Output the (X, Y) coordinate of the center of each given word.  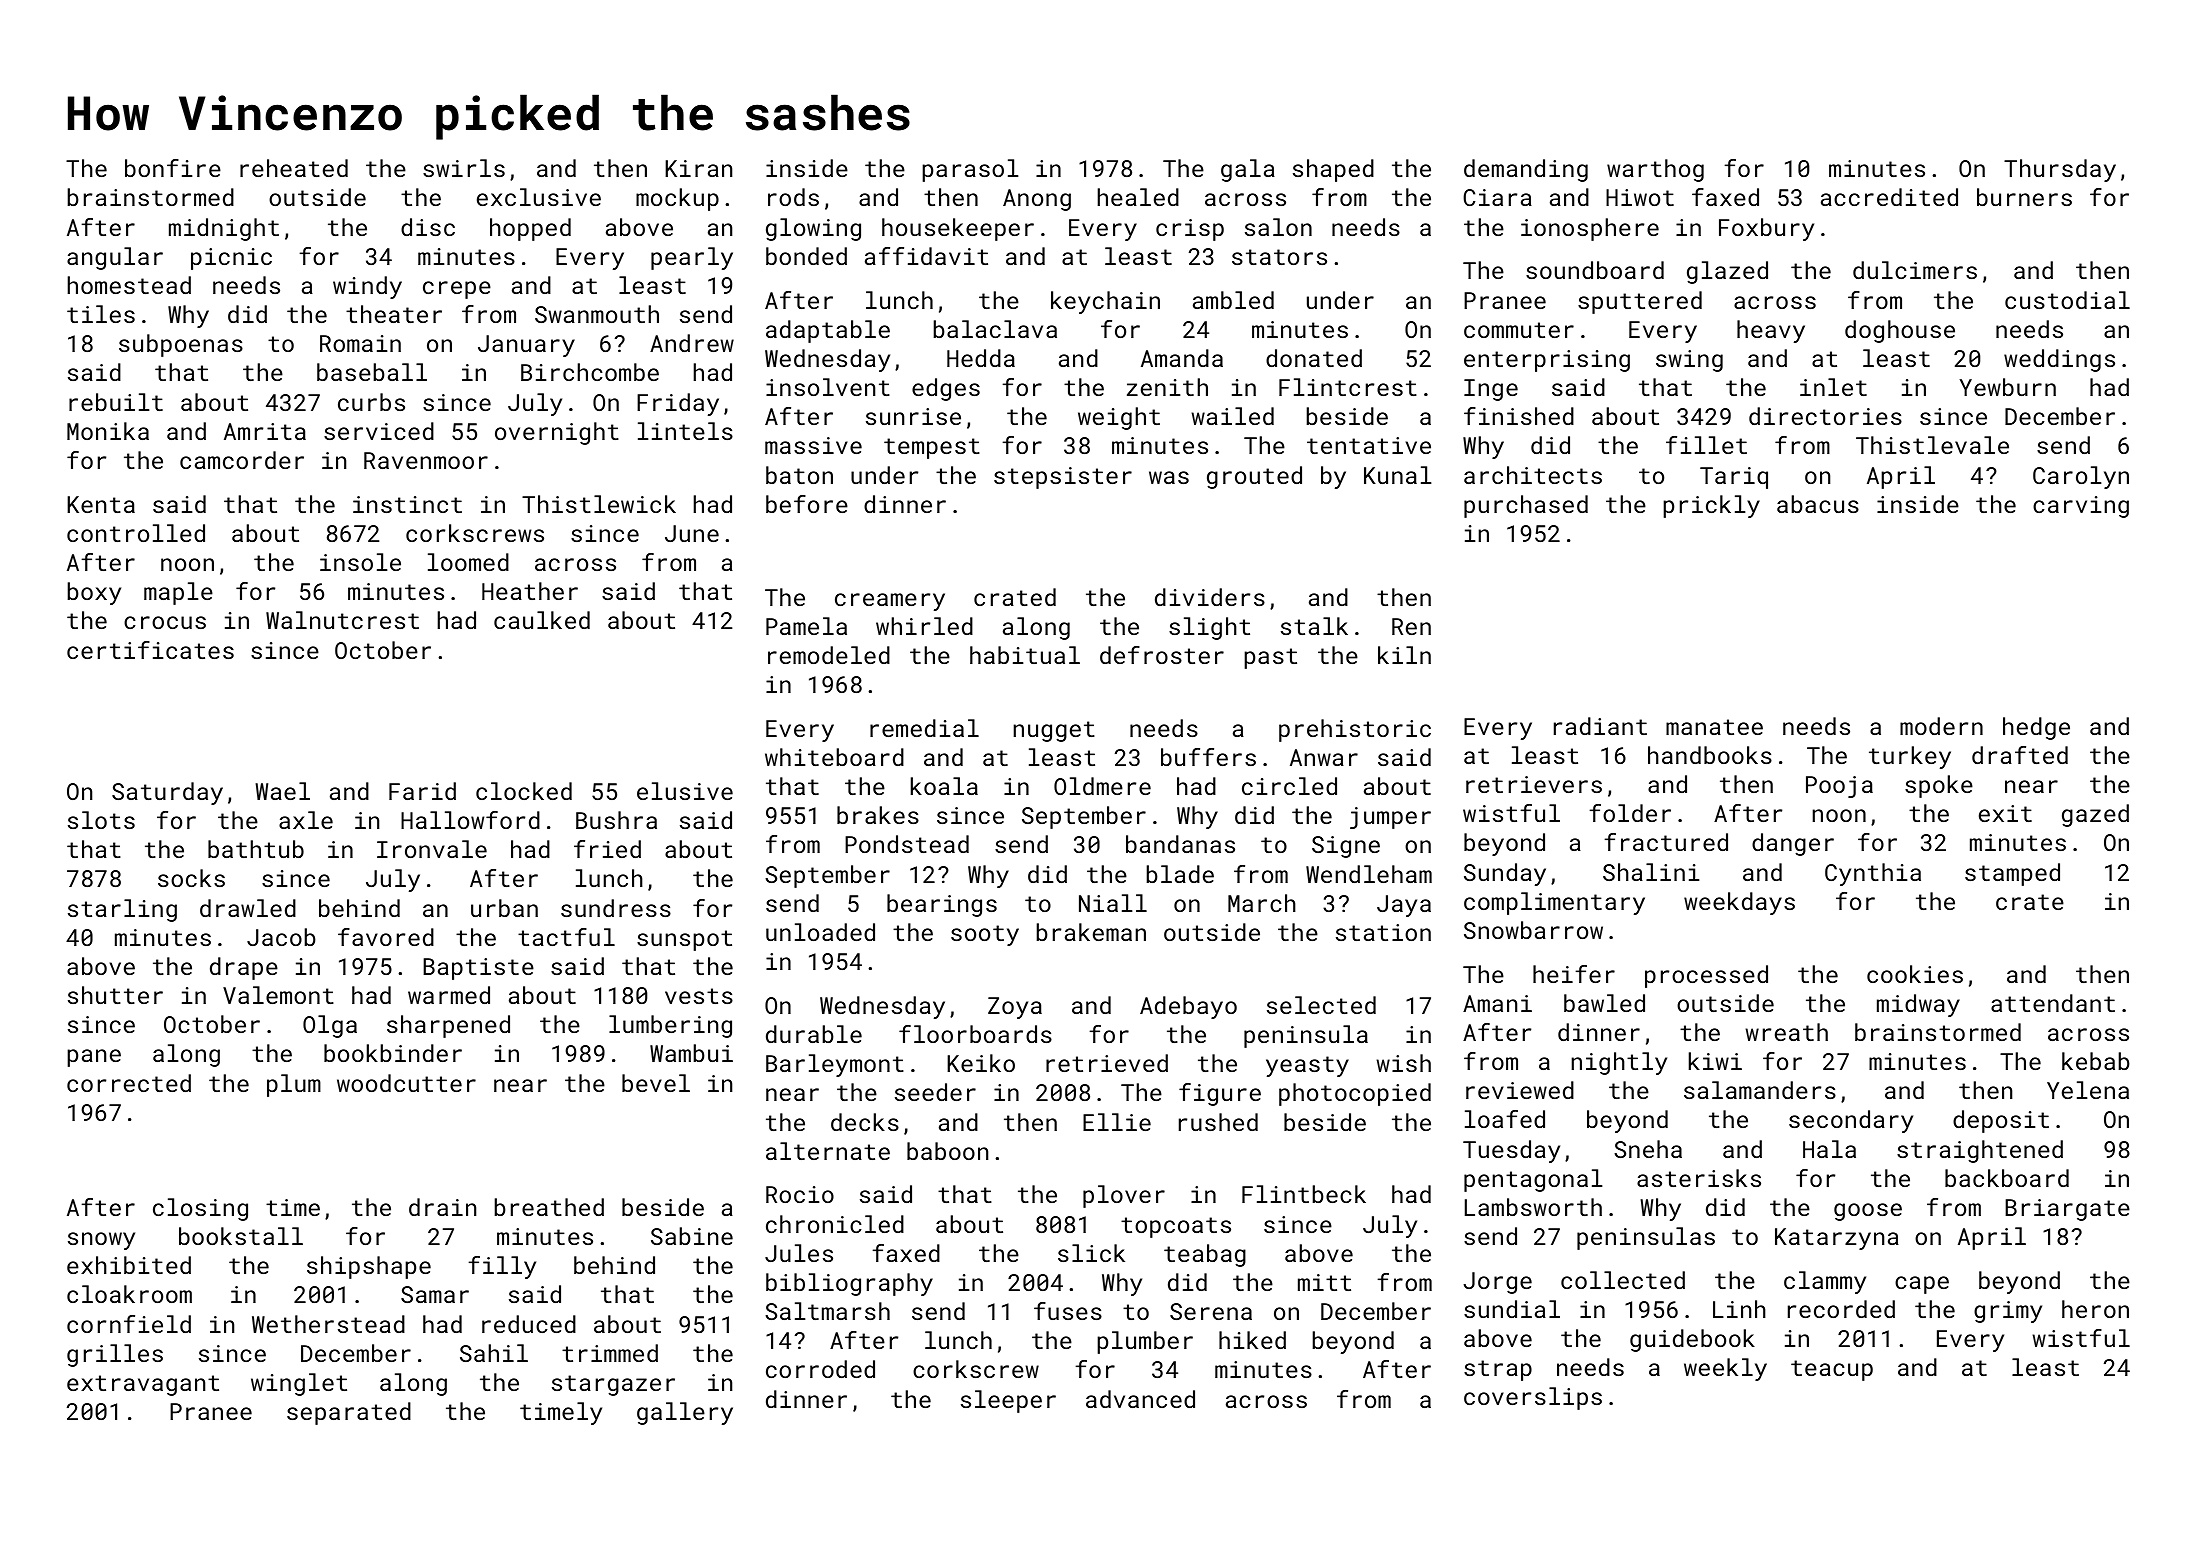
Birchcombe (590, 372)
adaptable (828, 331)
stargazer (613, 1385)
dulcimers (1915, 270)
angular (115, 258)
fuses (1068, 1311)
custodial (2067, 300)
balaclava (995, 329)
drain (442, 1207)
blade (1180, 874)
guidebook (1692, 1340)
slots (101, 820)
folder (1630, 813)
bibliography (849, 1284)
